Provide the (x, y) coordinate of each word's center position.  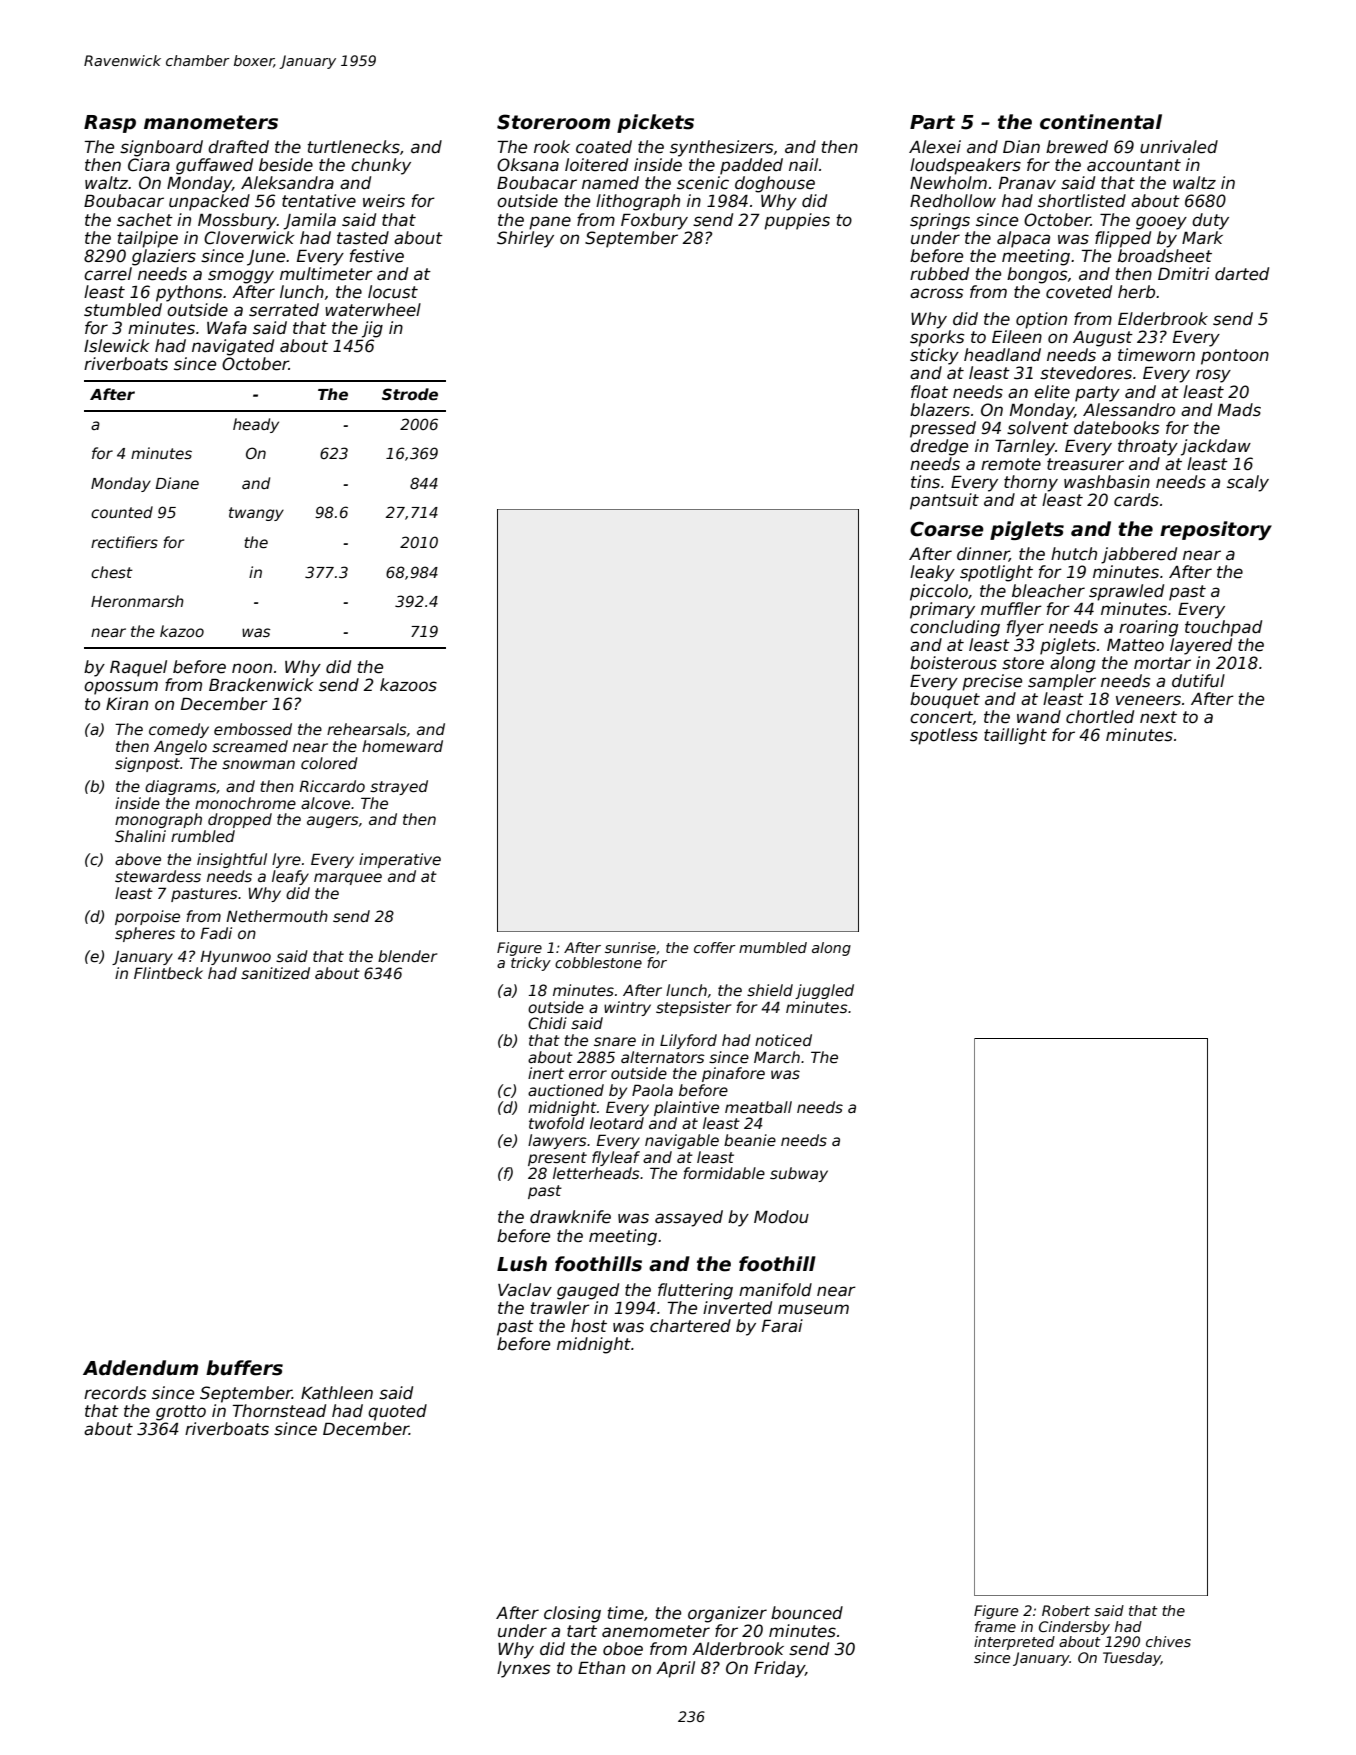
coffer (715, 947)
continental (1101, 122)
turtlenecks (354, 147)
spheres (145, 934)
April (675, 1669)
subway (799, 1174)
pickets (655, 123)
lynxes (523, 1669)
